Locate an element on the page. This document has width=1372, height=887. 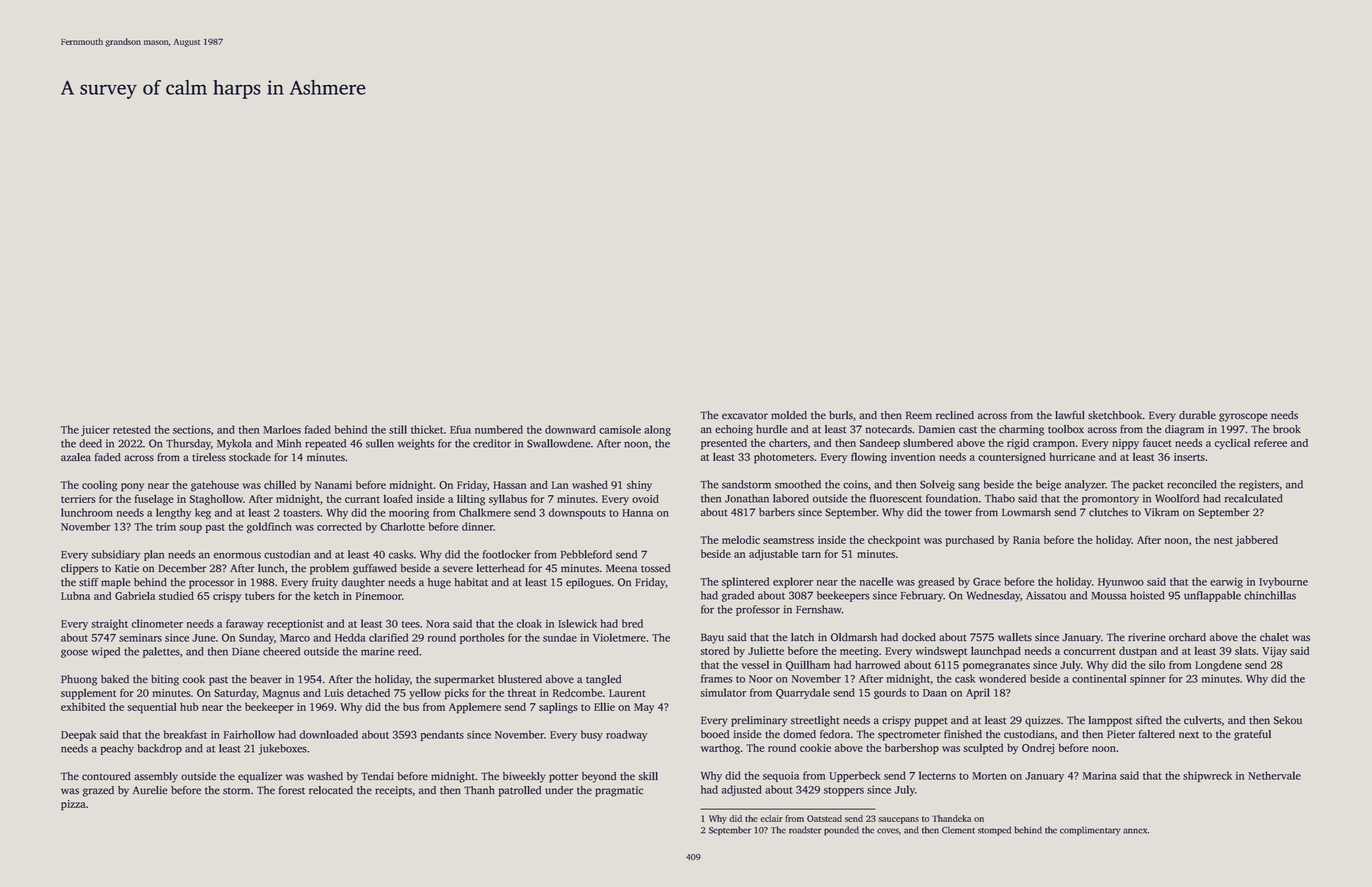
epilogues is located at coordinates (588, 583).
